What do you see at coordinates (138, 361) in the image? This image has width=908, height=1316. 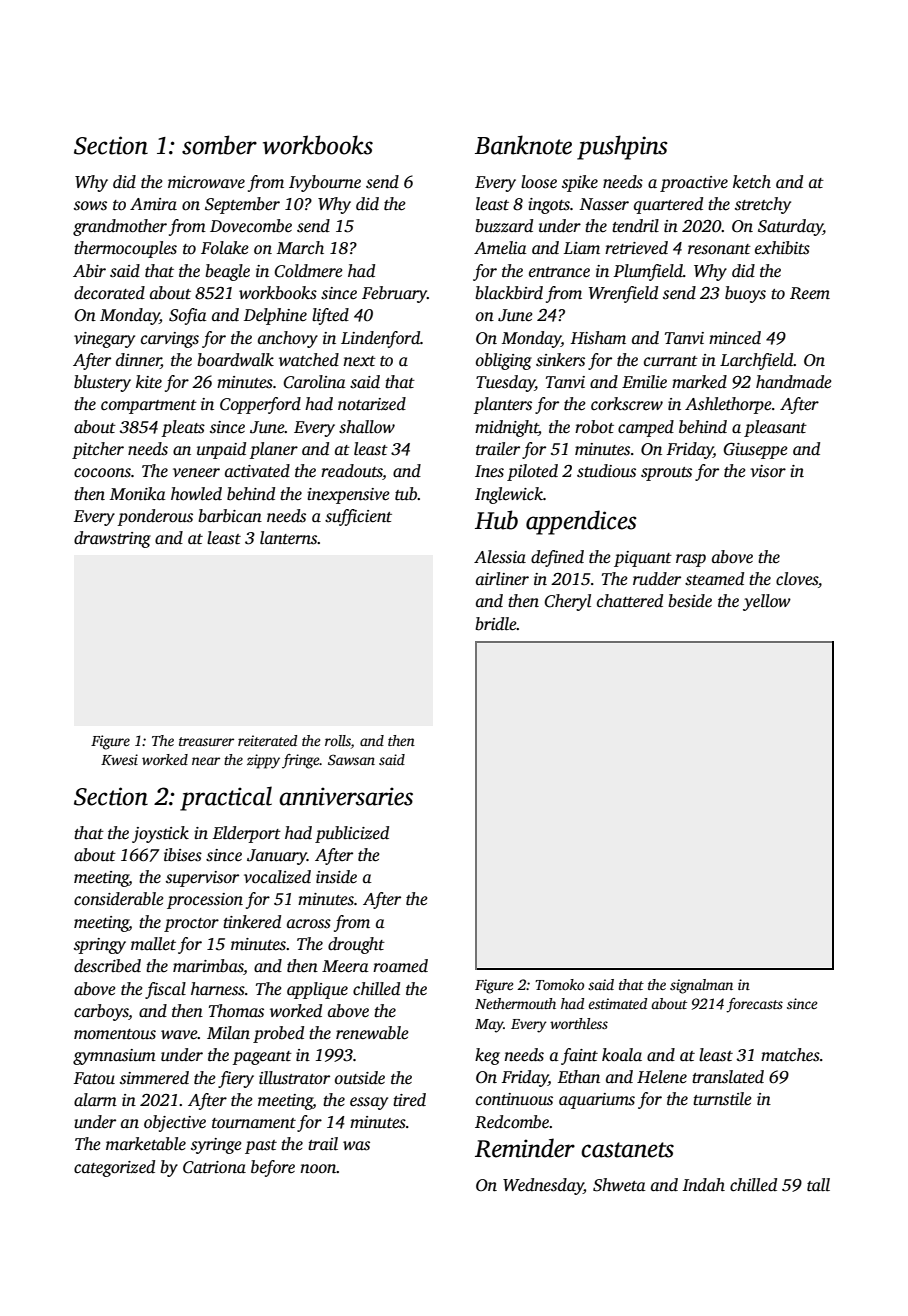 I see `dinner` at bounding box center [138, 361].
